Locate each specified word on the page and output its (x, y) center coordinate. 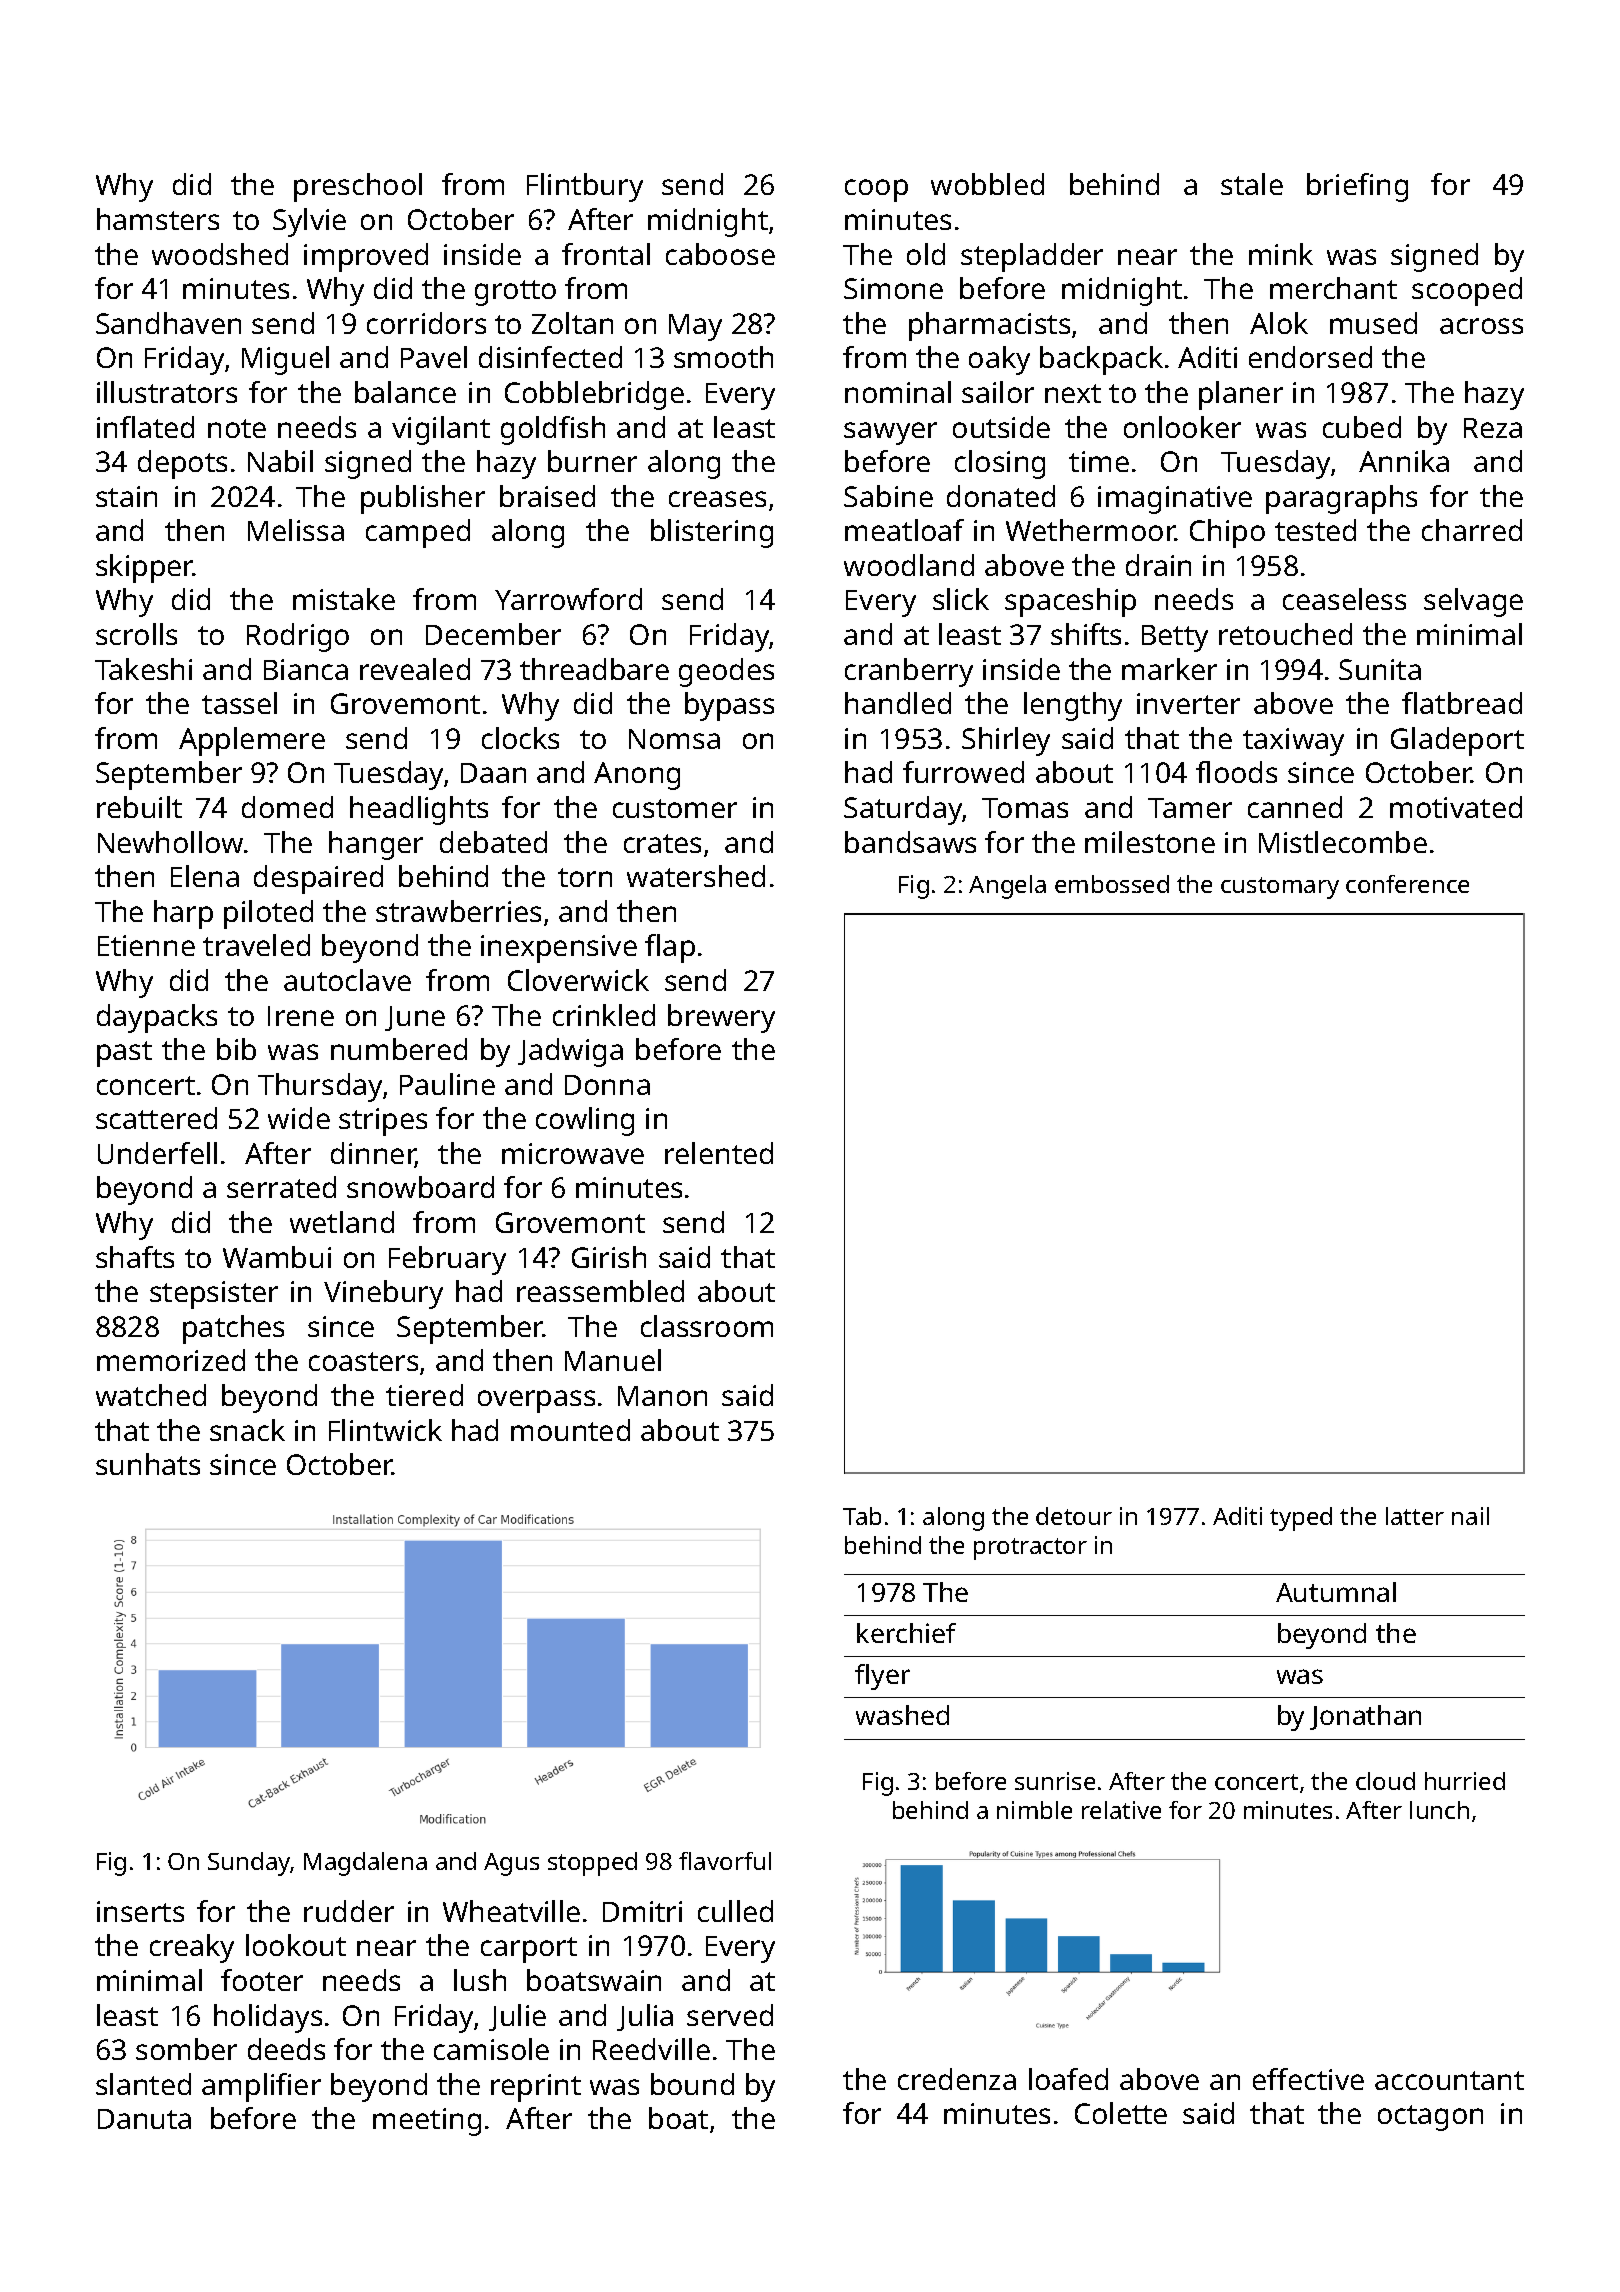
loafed (1068, 2079)
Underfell (157, 1153)
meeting (427, 2122)
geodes (726, 672)
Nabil (280, 461)
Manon (662, 1396)
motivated (1456, 807)
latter (1415, 1516)
